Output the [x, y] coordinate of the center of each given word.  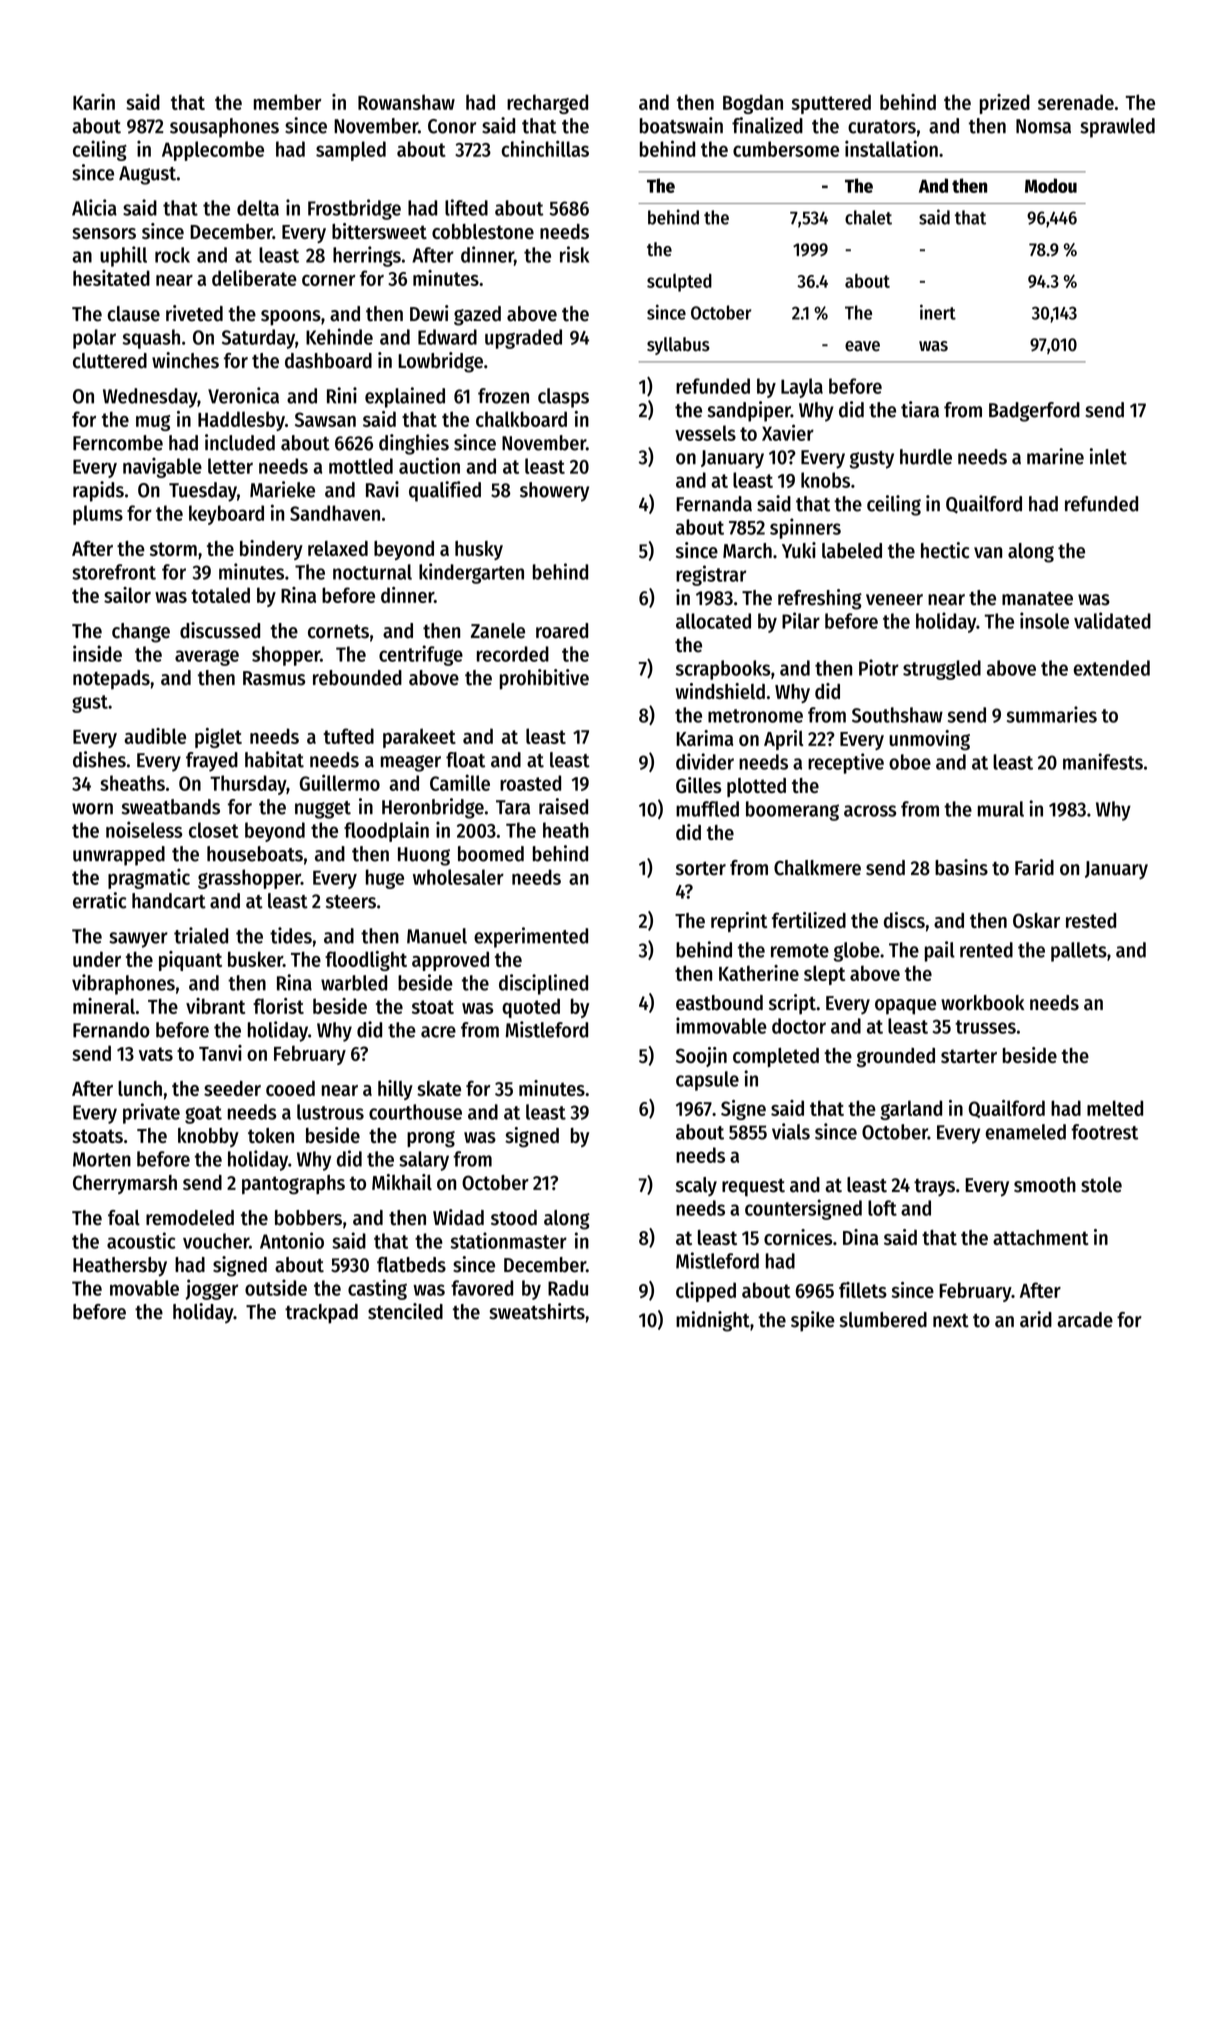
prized [1005, 104]
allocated [713, 621]
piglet [218, 738]
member [287, 102]
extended [1111, 668]
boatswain [681, 125]
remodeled [190, 1218]
